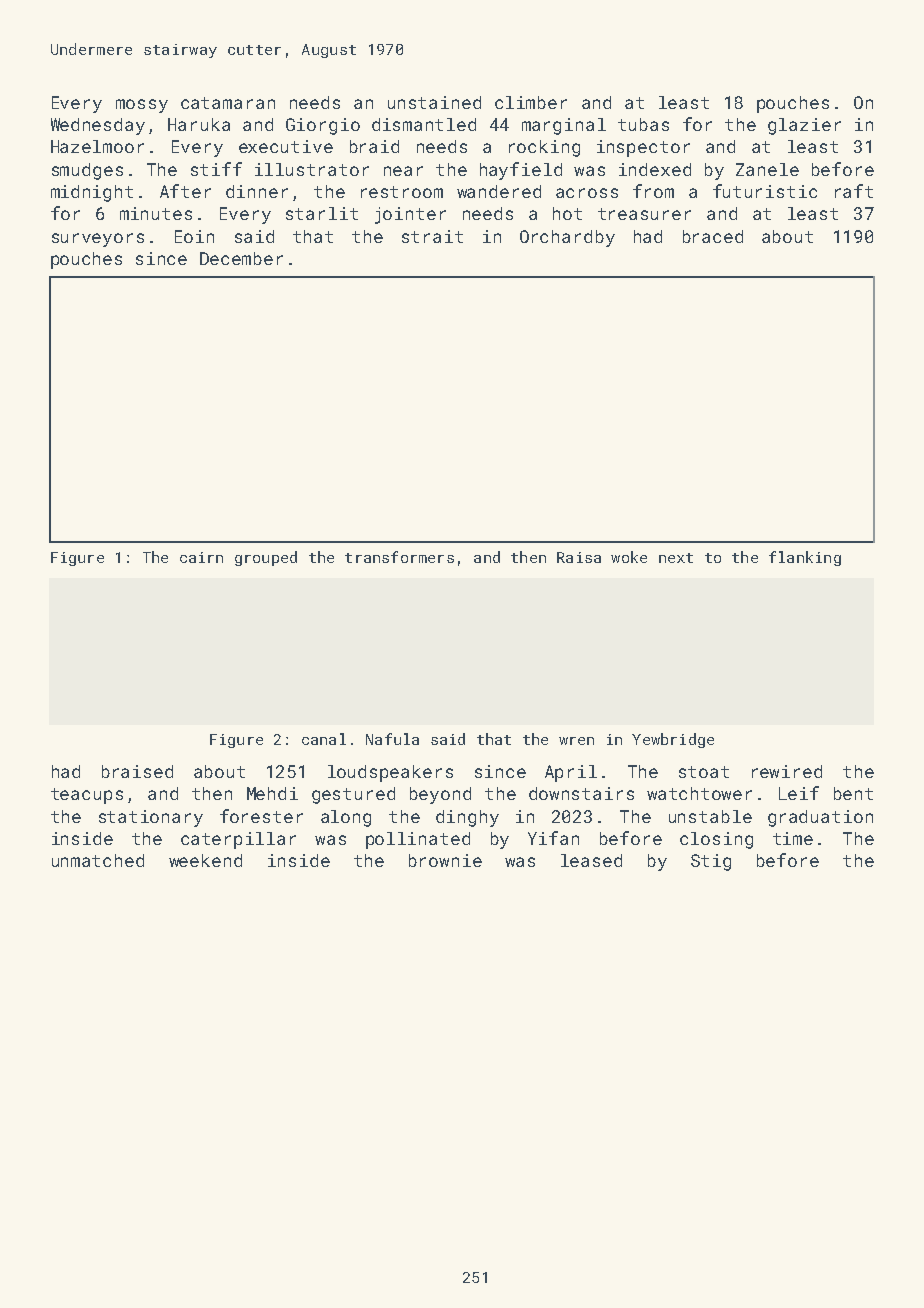 This screenshot has width=924, height=1308. What do you see at coordinates (579, 557) in the screenshot?
I see `Raisa` at bounding box center [579, 557].
